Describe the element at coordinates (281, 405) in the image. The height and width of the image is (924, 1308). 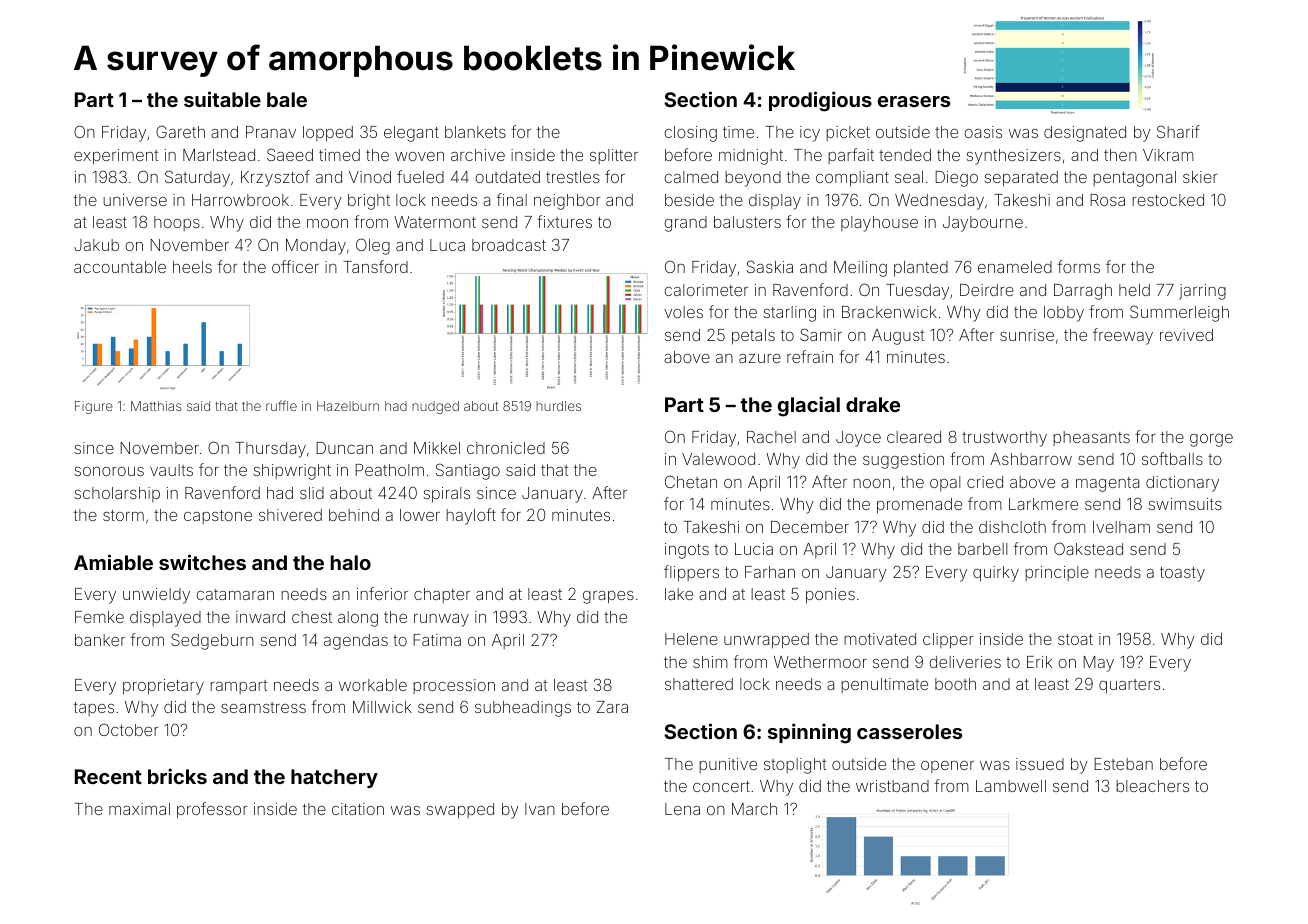
I see `ruffle` at that location.
